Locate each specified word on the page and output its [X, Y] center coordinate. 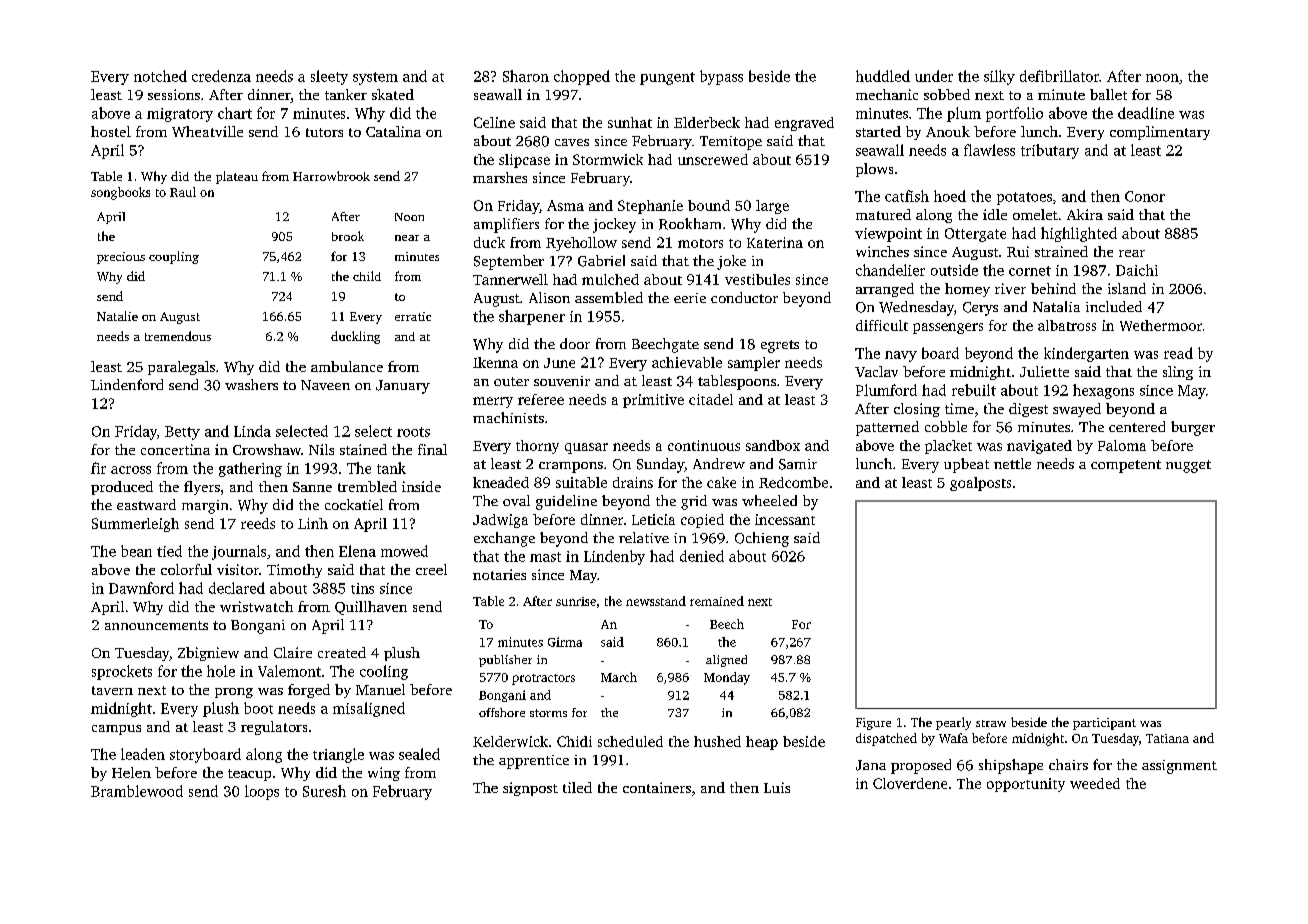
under [934, 76]
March [619, 677]
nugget [1188, 466]
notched [160, 76]
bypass [721, 77]
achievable [687, 362]
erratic [413, 316]
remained [717, 601]
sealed [419, 754]
